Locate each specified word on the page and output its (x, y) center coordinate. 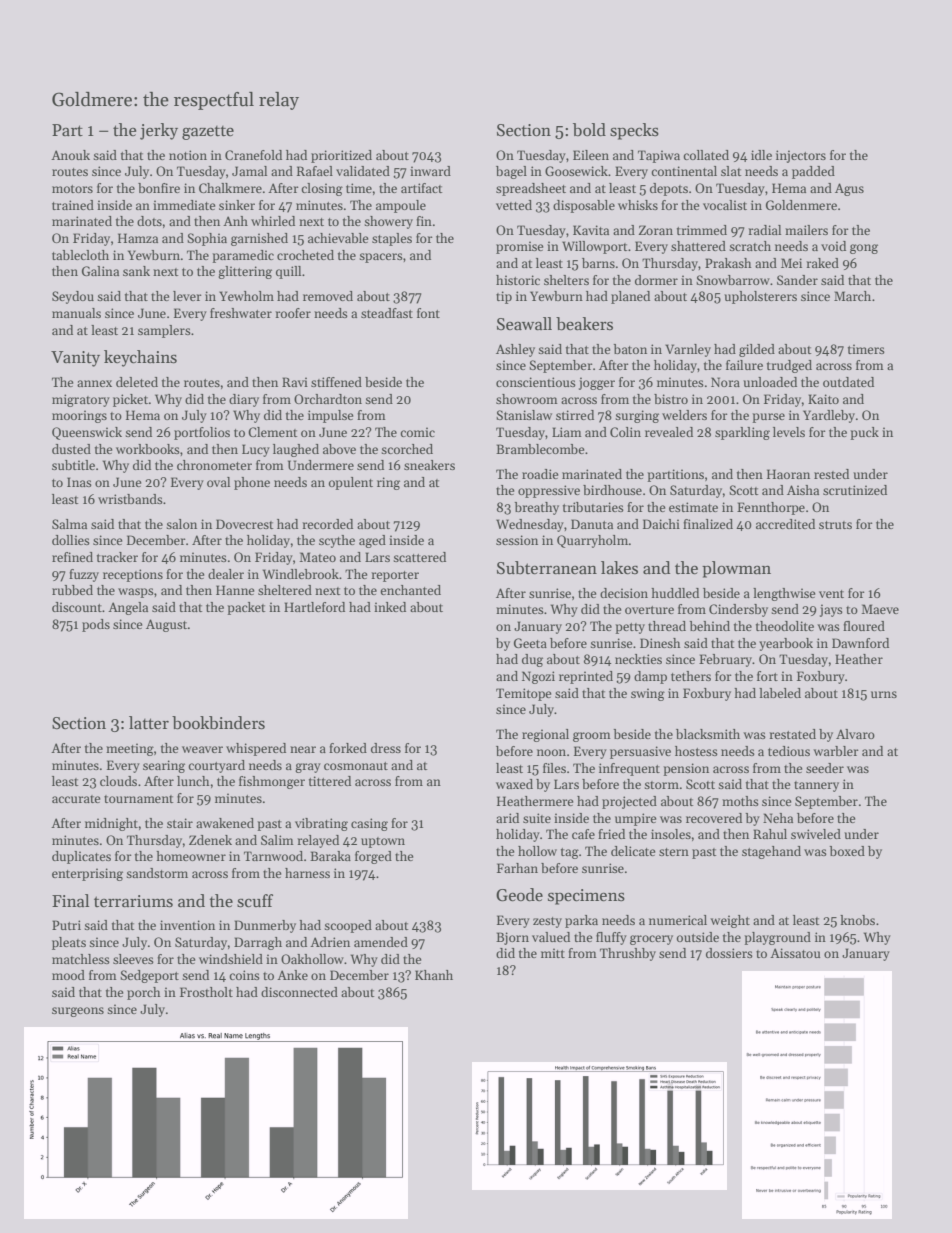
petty (630, 628)
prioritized (341, 156)
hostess (696, 751)
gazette (208, 133)
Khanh (434, 975)
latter (149, 723)
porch (144, 993)
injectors (801, 156)
